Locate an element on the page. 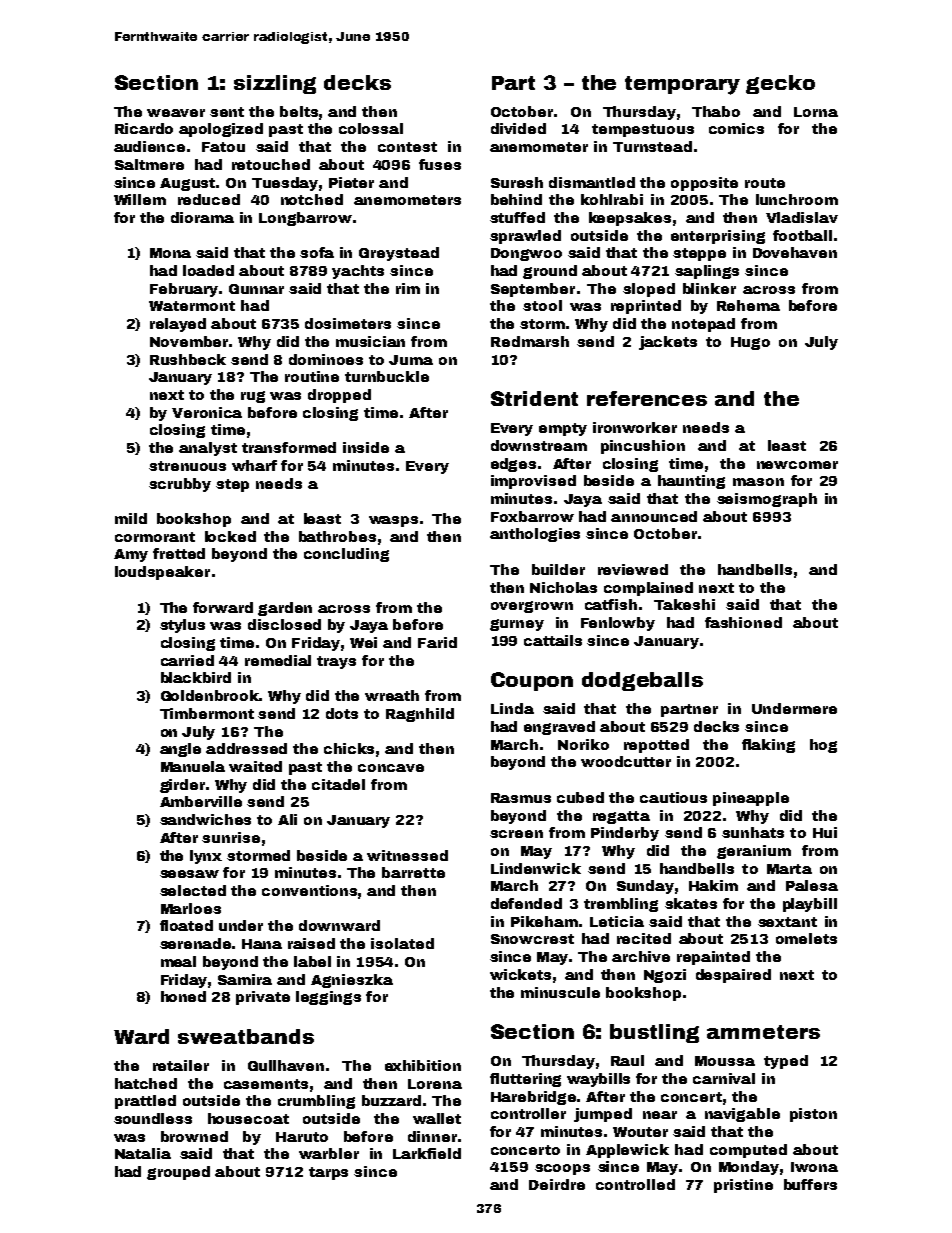 Image resolution: width=952 pixels, height=1233 pixels. November is located at coordinates (190, 341).
